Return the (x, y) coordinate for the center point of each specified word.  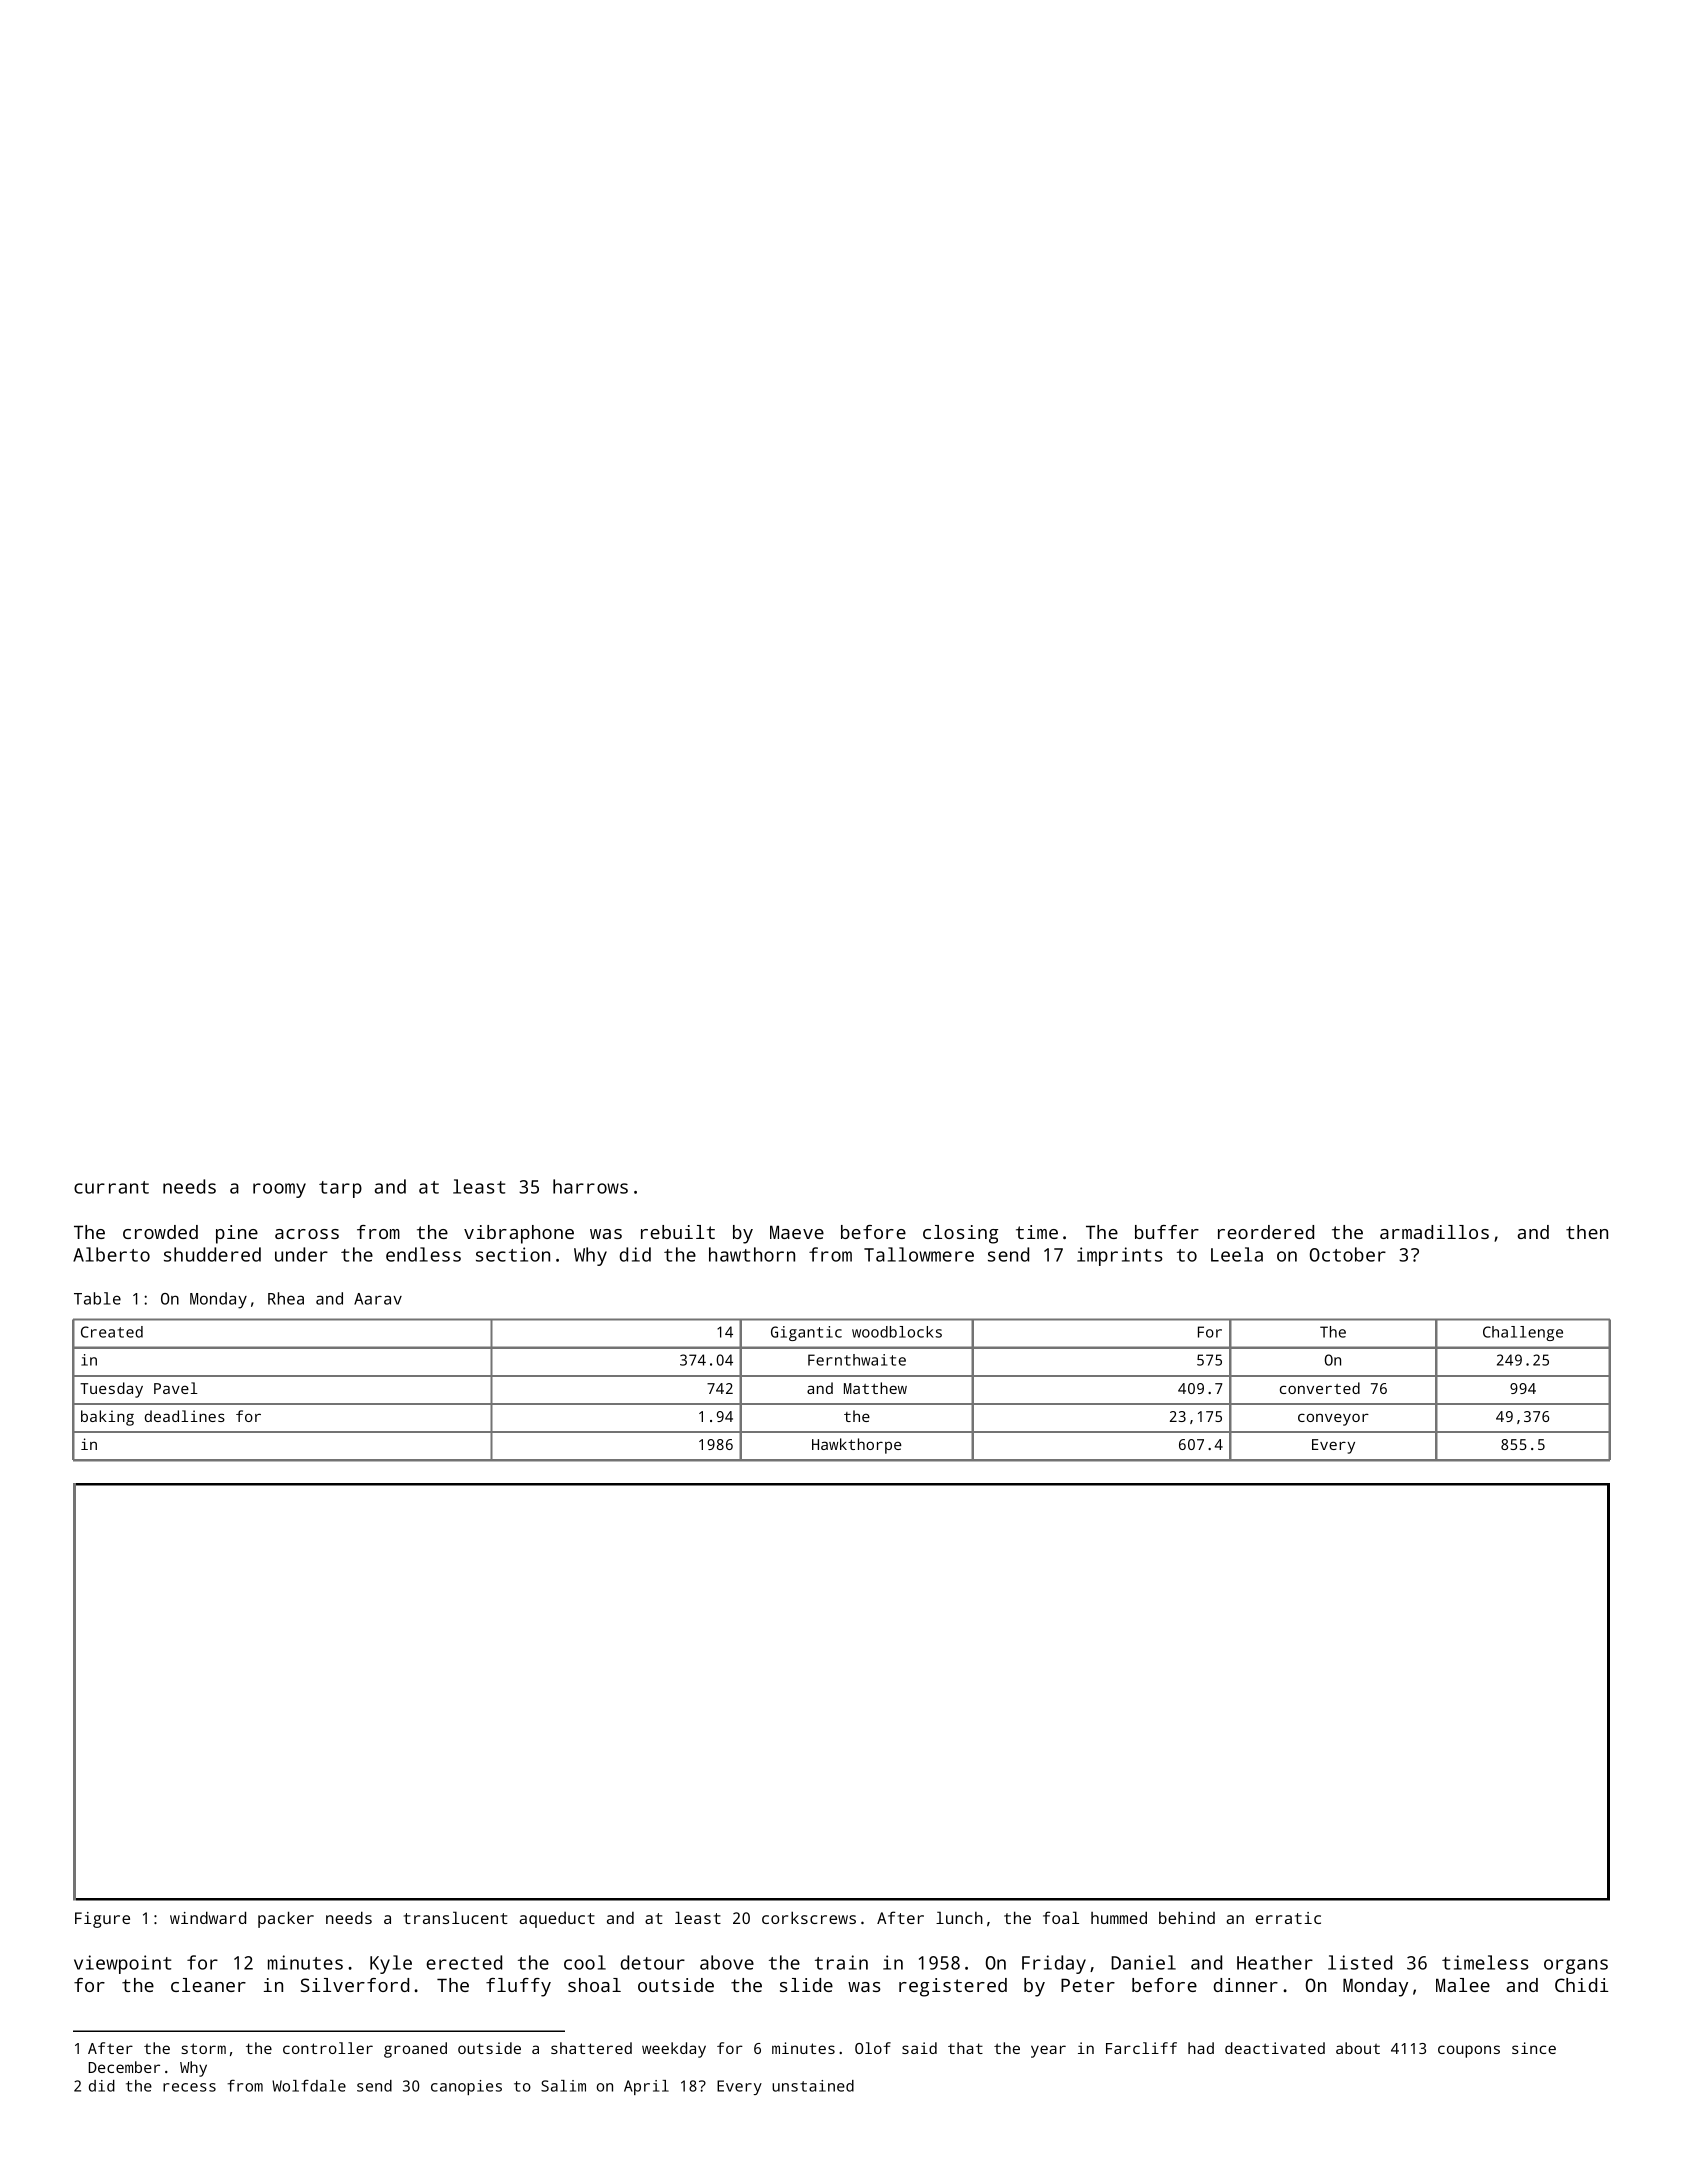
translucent (456, 1917)
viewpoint (122, 1964)
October (1348, 1254)
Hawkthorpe (857, 1446)
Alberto (111, 1254)
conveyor (1333, 1419)
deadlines (185, 1416)
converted (1320, 1388)
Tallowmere (919, 1254)
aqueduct (557, 1920)
